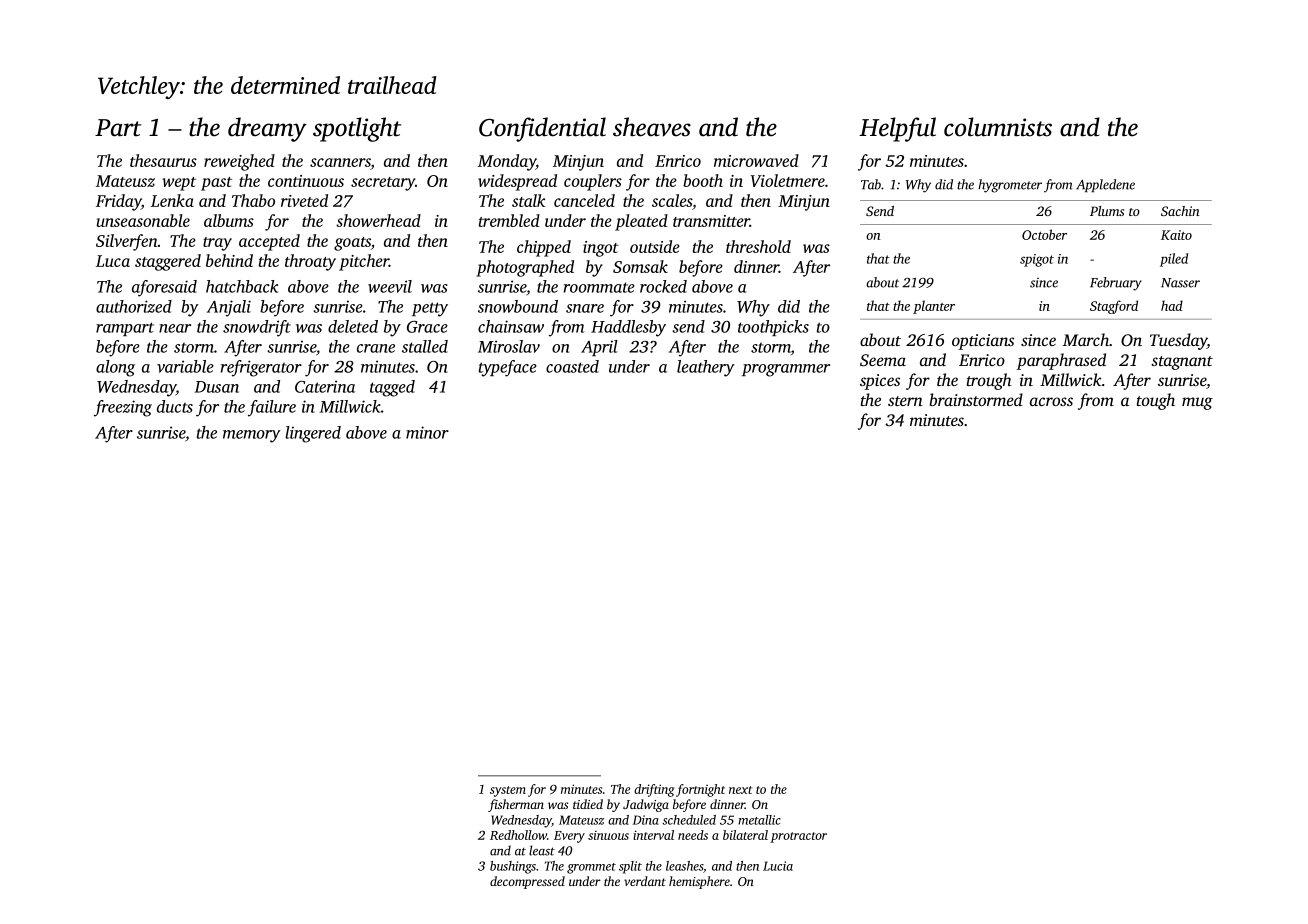 This page has width=1308, height=924. What do you see at coordinates (378, 220) in the page?
I see `showerhead` at bounding box center [378, 220].
